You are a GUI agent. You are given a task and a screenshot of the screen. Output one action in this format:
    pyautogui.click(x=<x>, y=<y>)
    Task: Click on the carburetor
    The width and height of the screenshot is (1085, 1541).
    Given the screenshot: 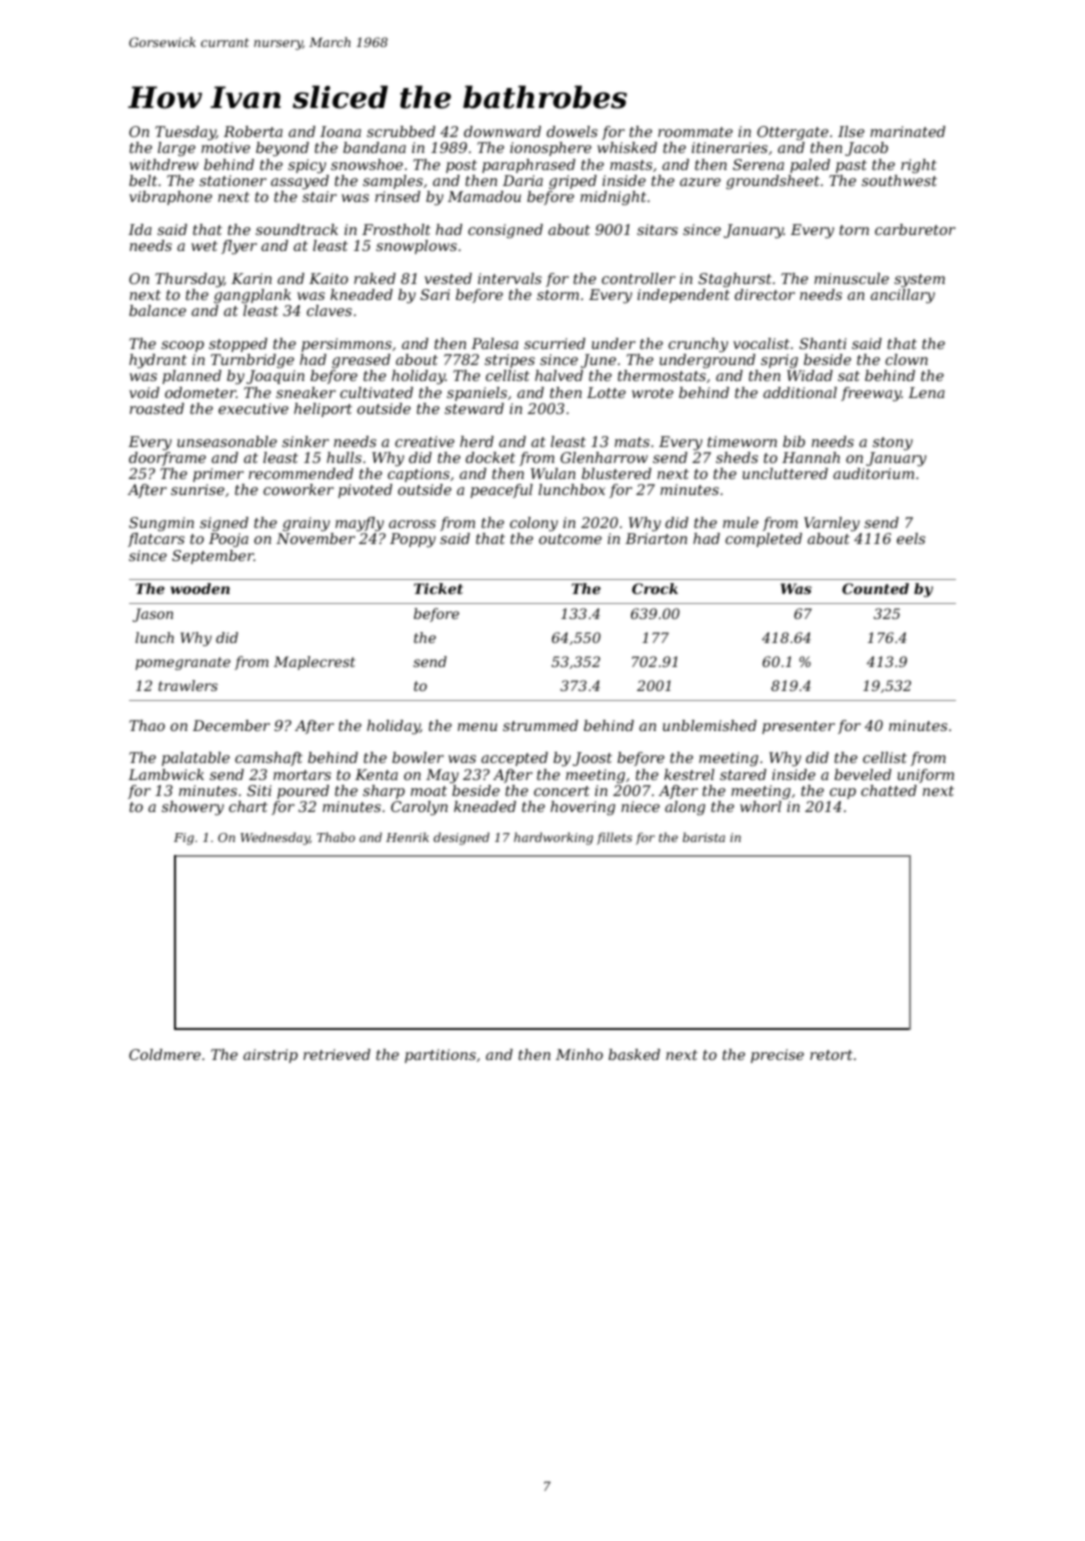 What is the action you would take?
    pyautogui.click(x=915, y=229)
